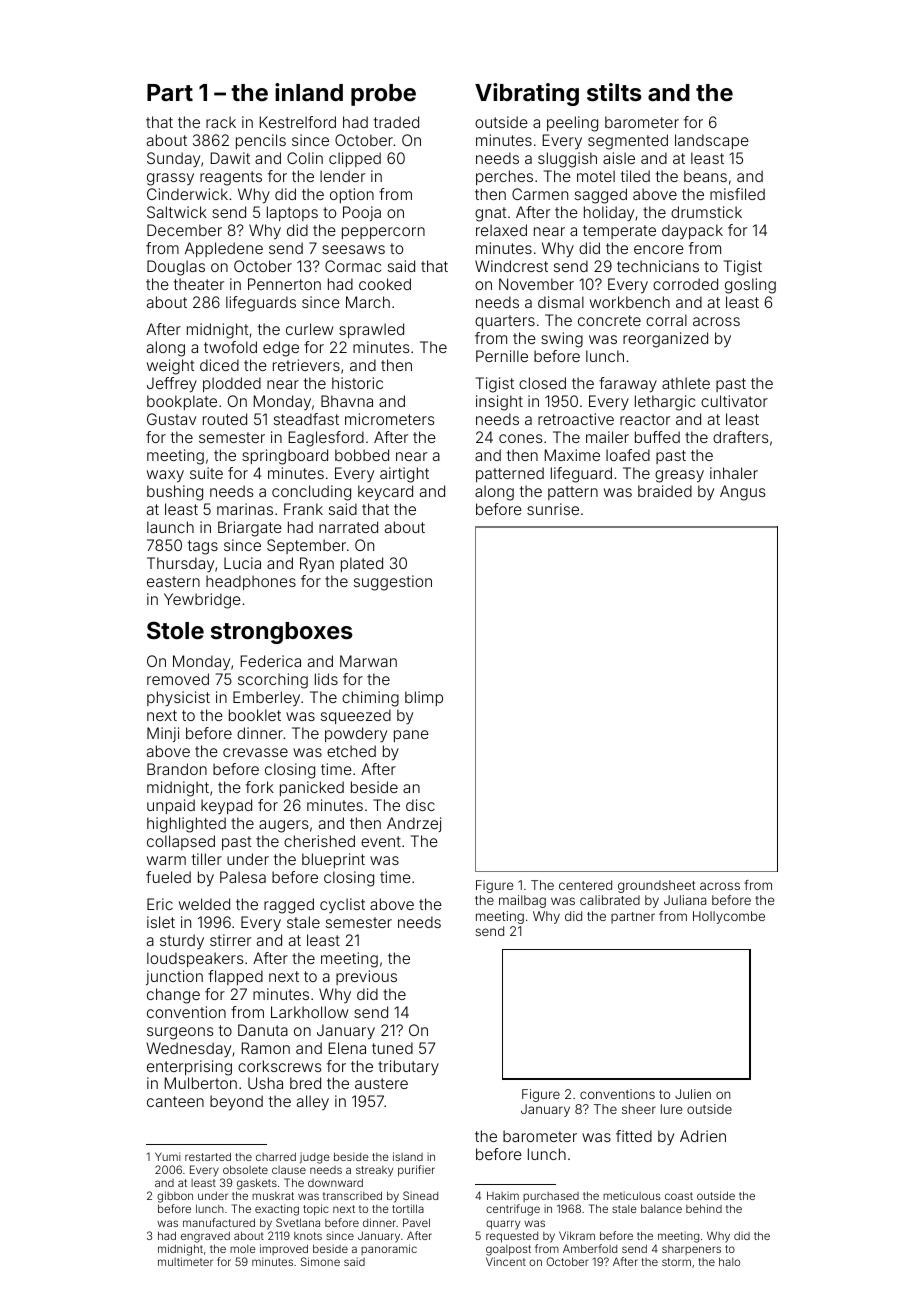  I want to click on theater, so click(199, 284).
